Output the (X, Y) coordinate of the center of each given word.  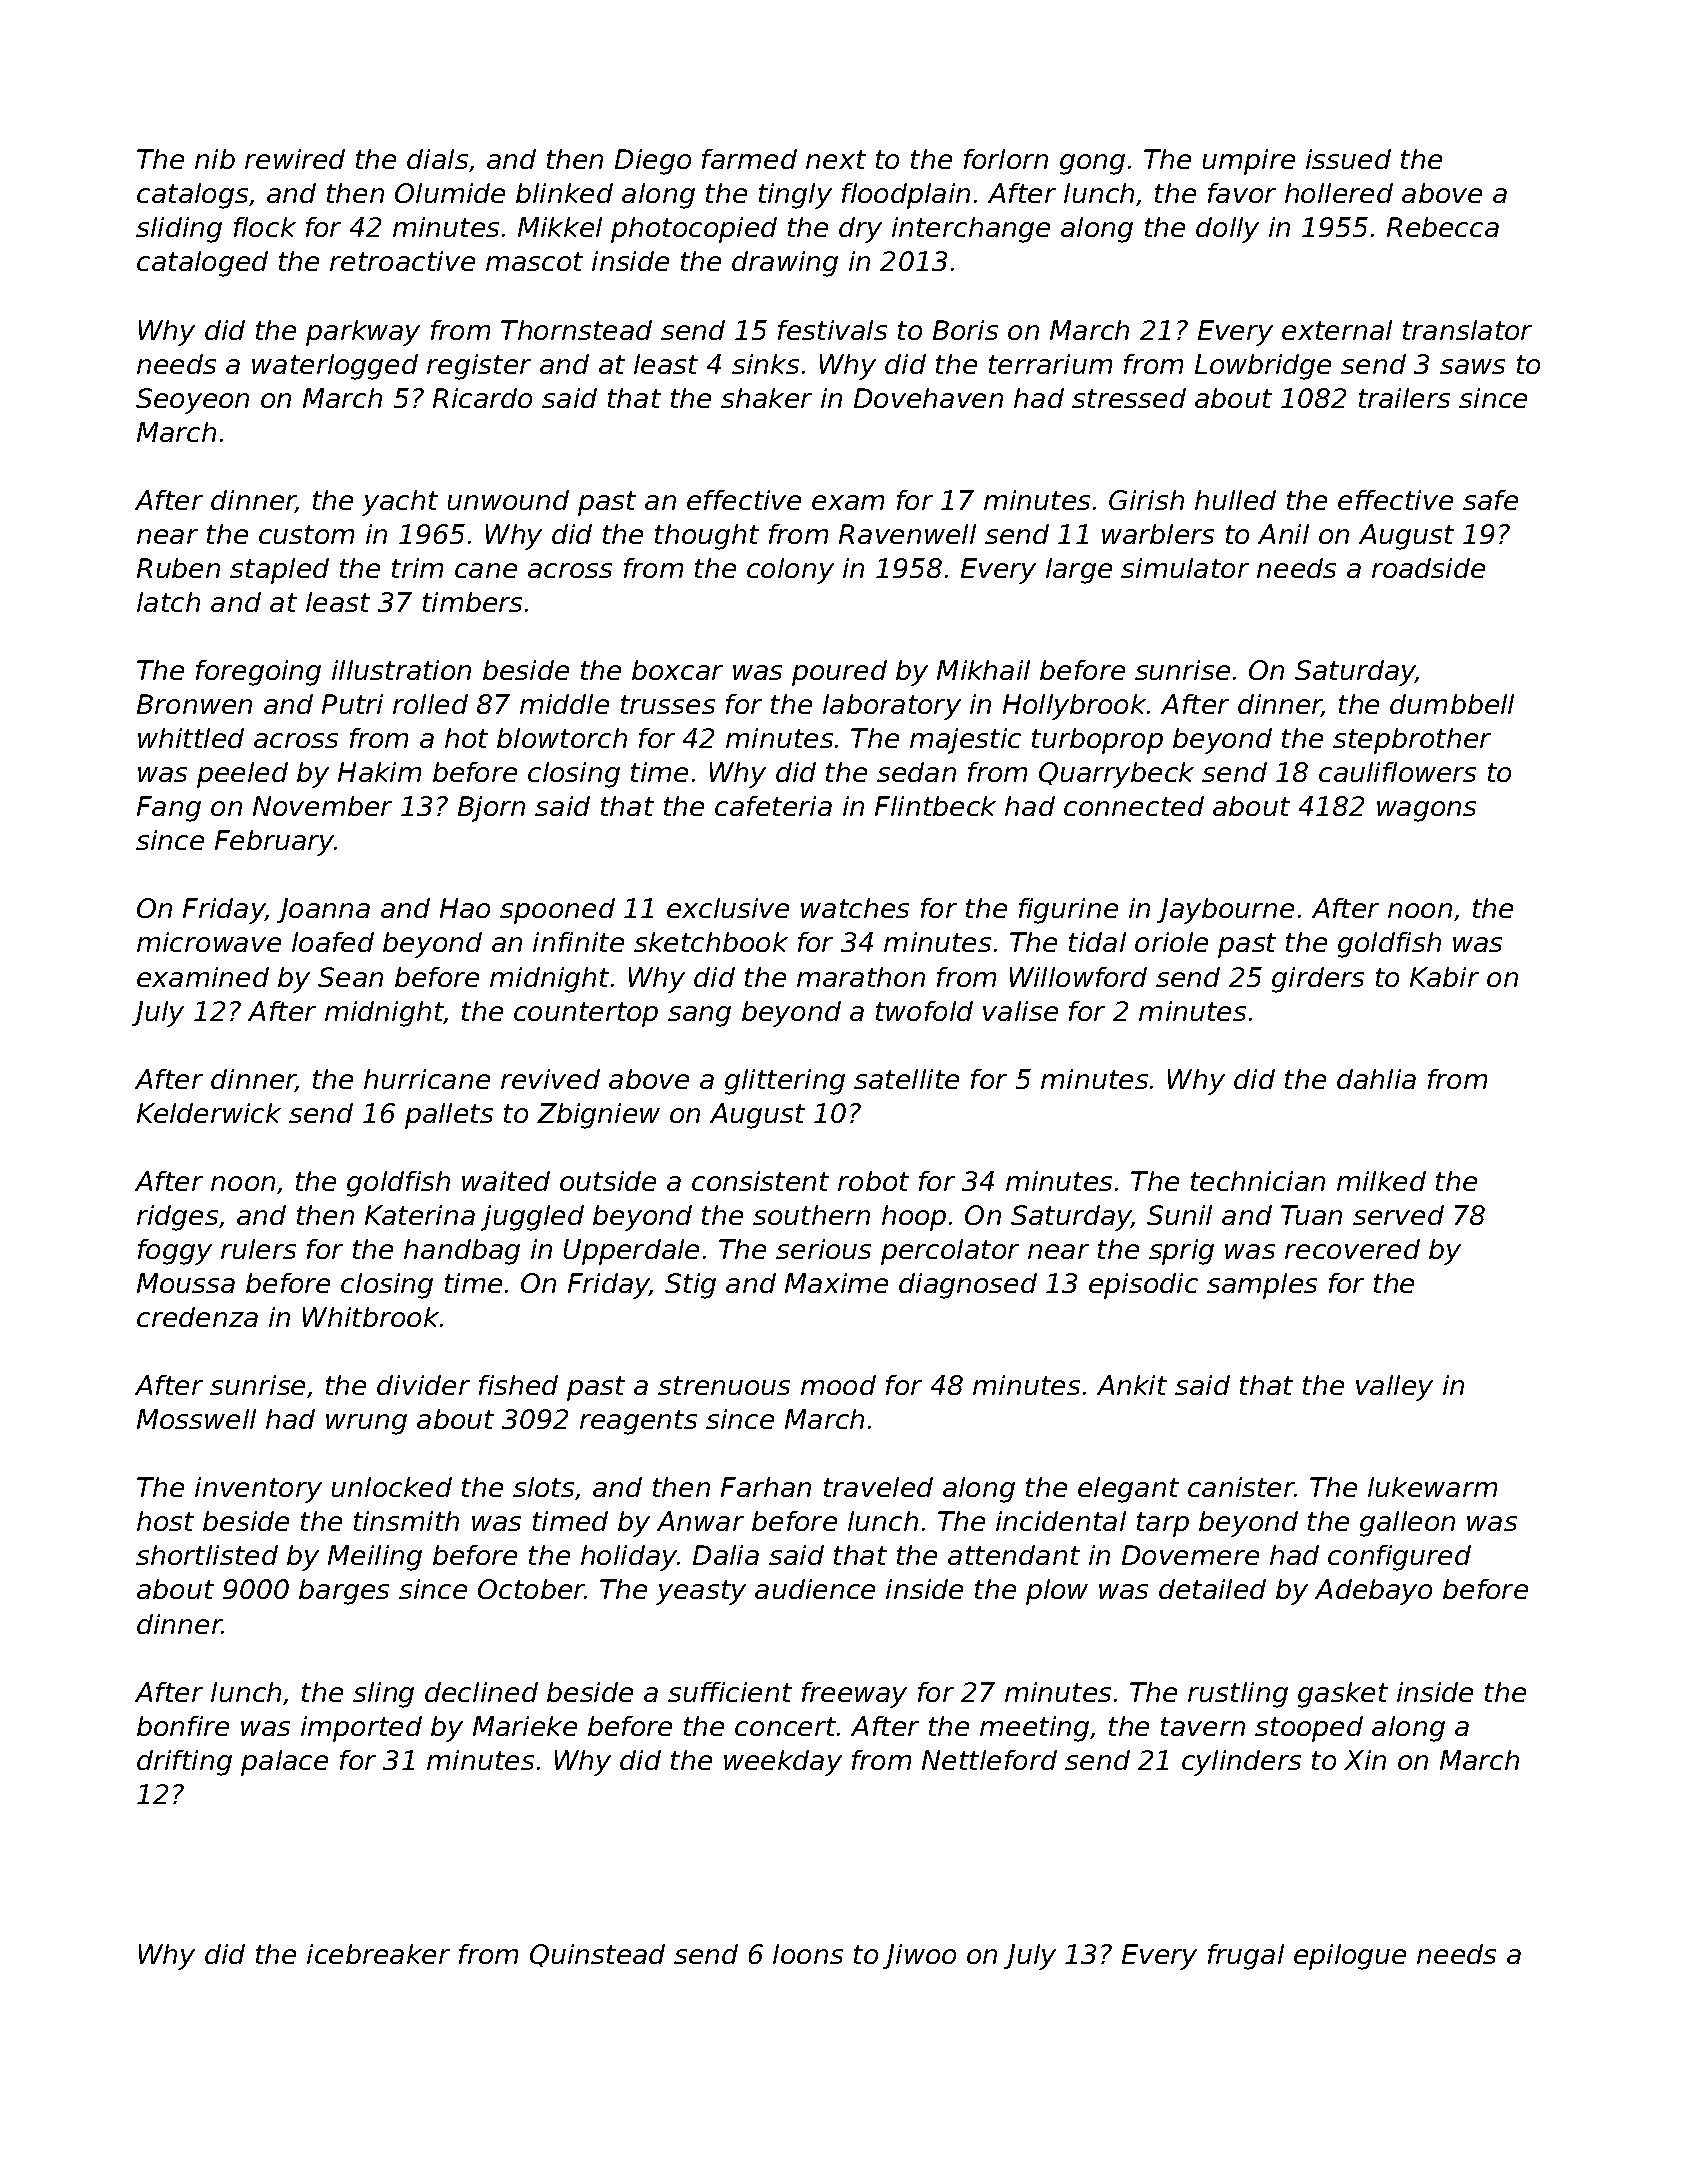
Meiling (375, 1558)
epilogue (1350, 1957)
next (836, 159)
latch (168, 602)
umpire (1249, 162)
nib (215, 159)
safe (1490, 500)
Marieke (525, 1726)
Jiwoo (919, 1956)
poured (839, 673)
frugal (1246, 1957)
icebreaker (378, 1954)
